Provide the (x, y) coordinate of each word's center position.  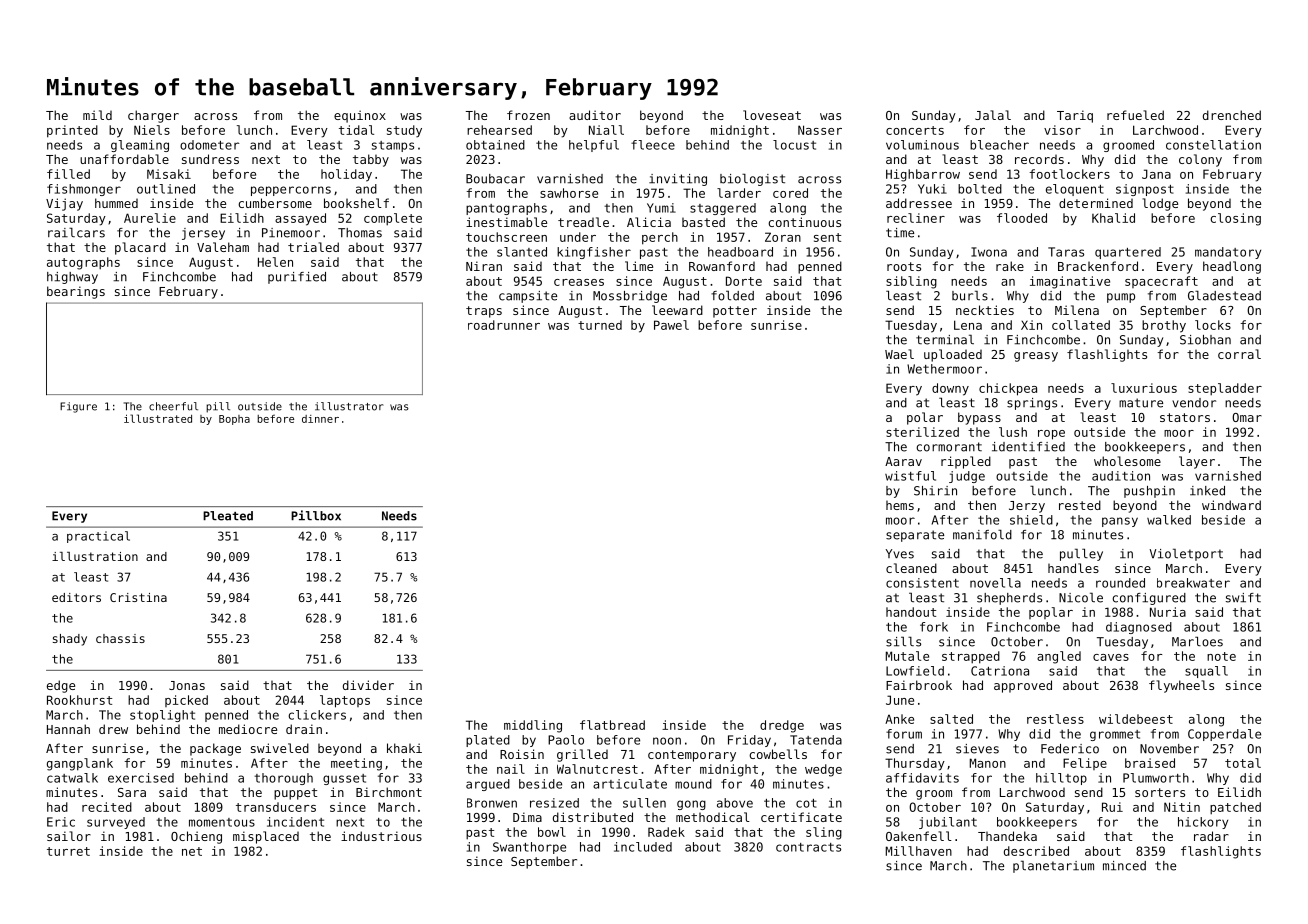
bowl (552, 832)
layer (1197, 462)
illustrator (349, 406)
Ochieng (196, 837)
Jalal (993, 115)
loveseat (772, 115)
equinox (360, 116)
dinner (320, 419)
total (1243, 763)
